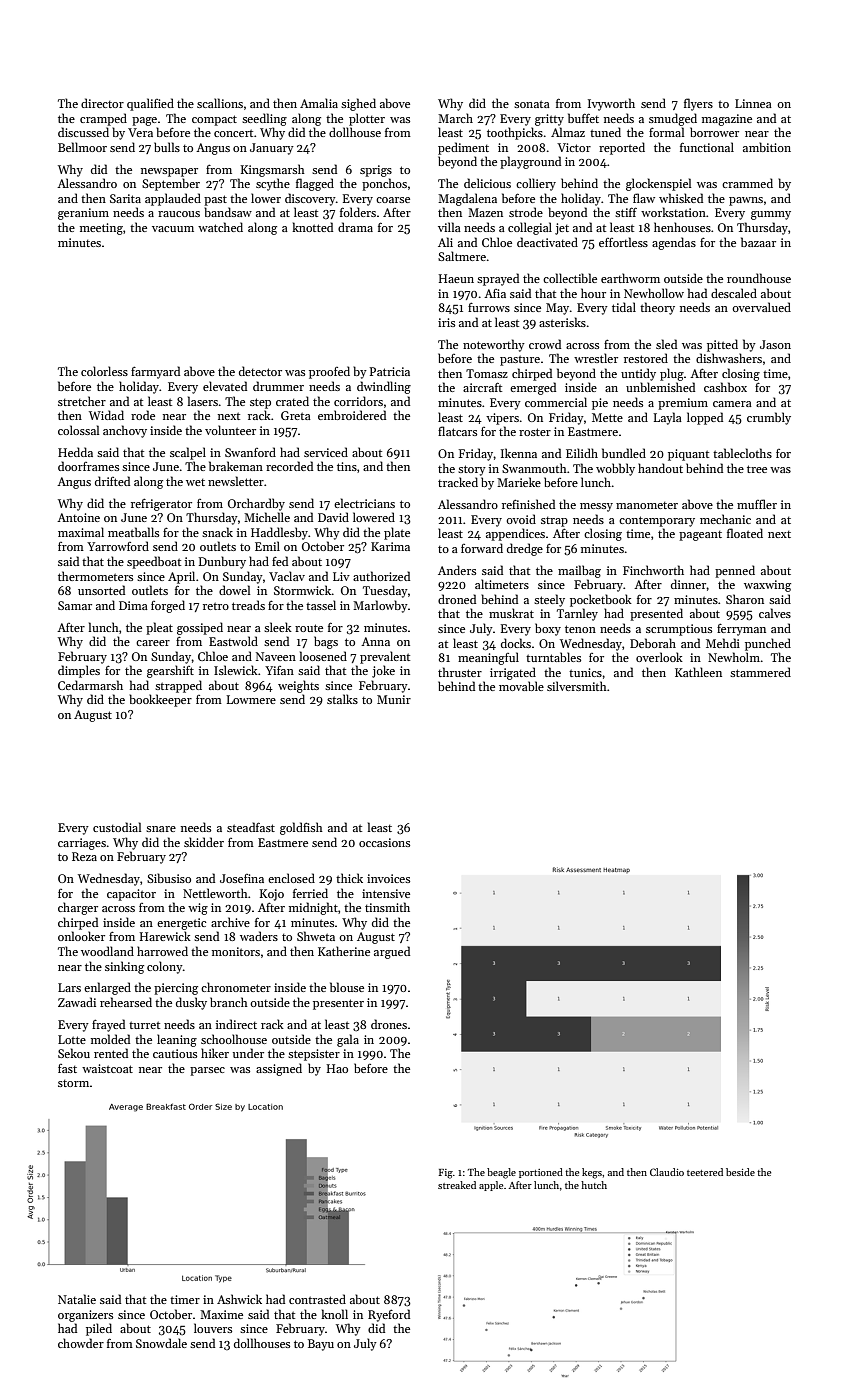 The width and height of the page is (849, 1400). I want to click on vacuum, so click(173, 229).
